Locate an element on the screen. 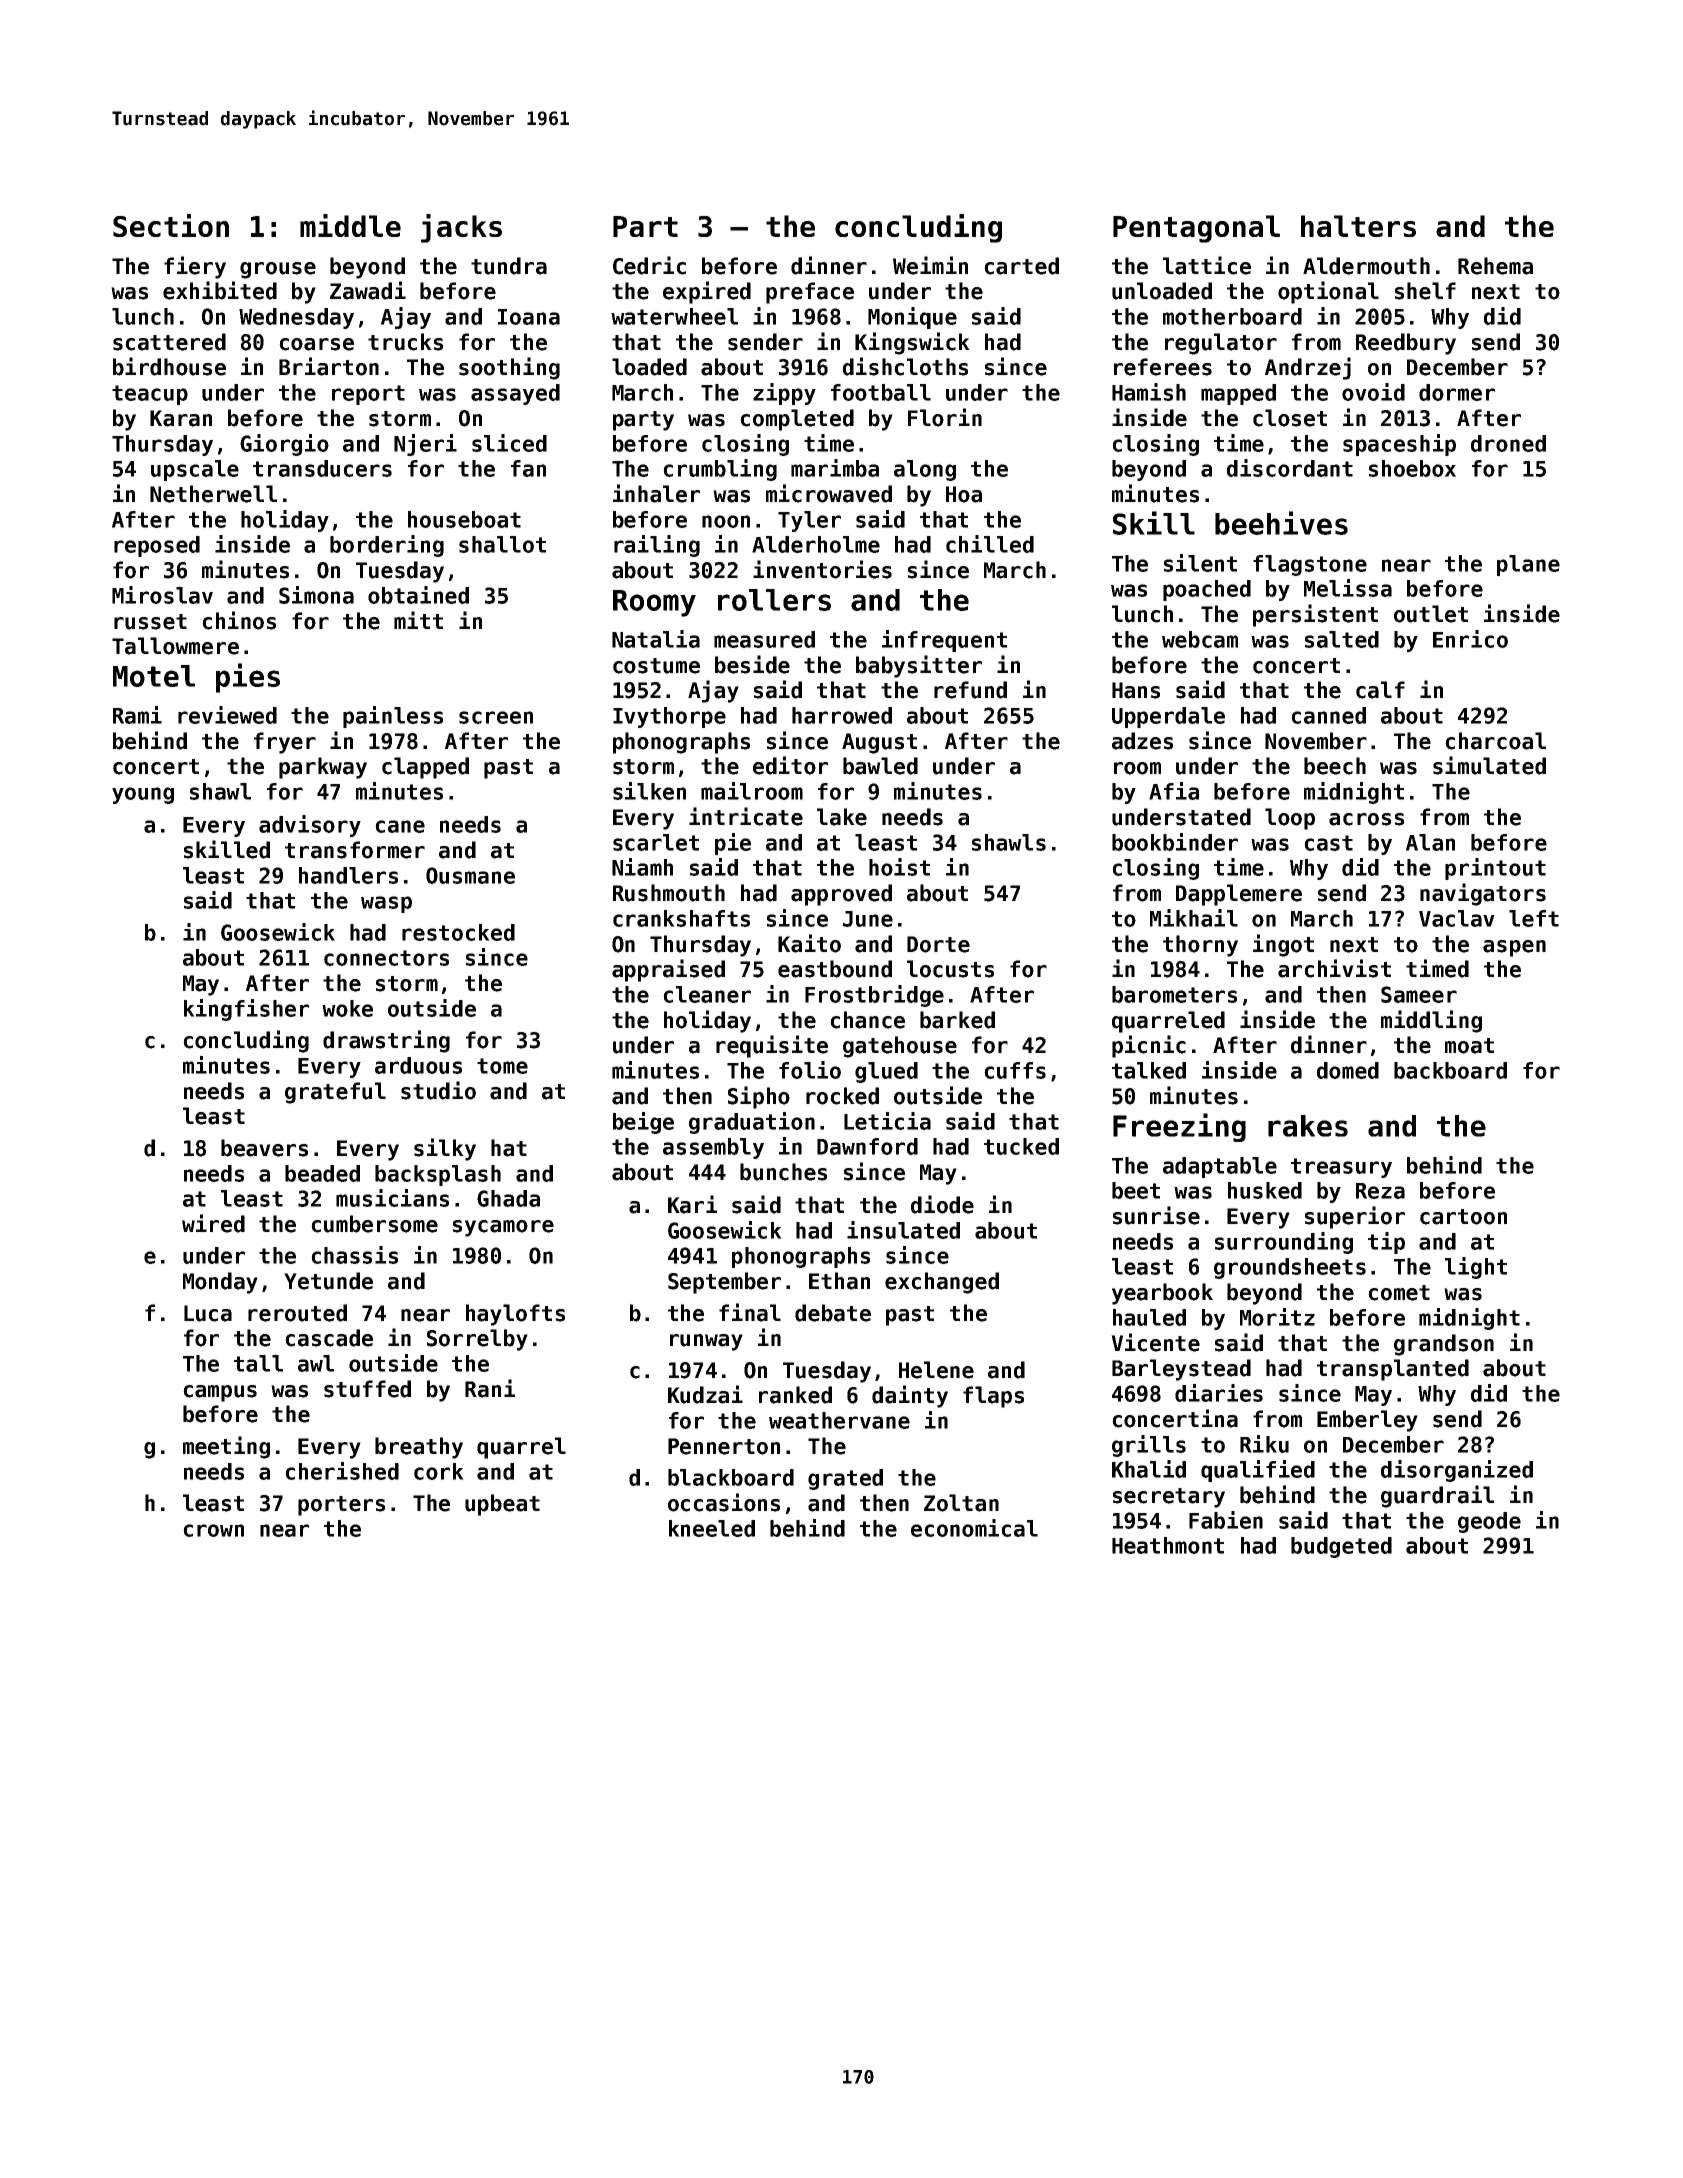 This screenshot has width=1683, height=2178. Motel is located at coordinates (154, 676).
